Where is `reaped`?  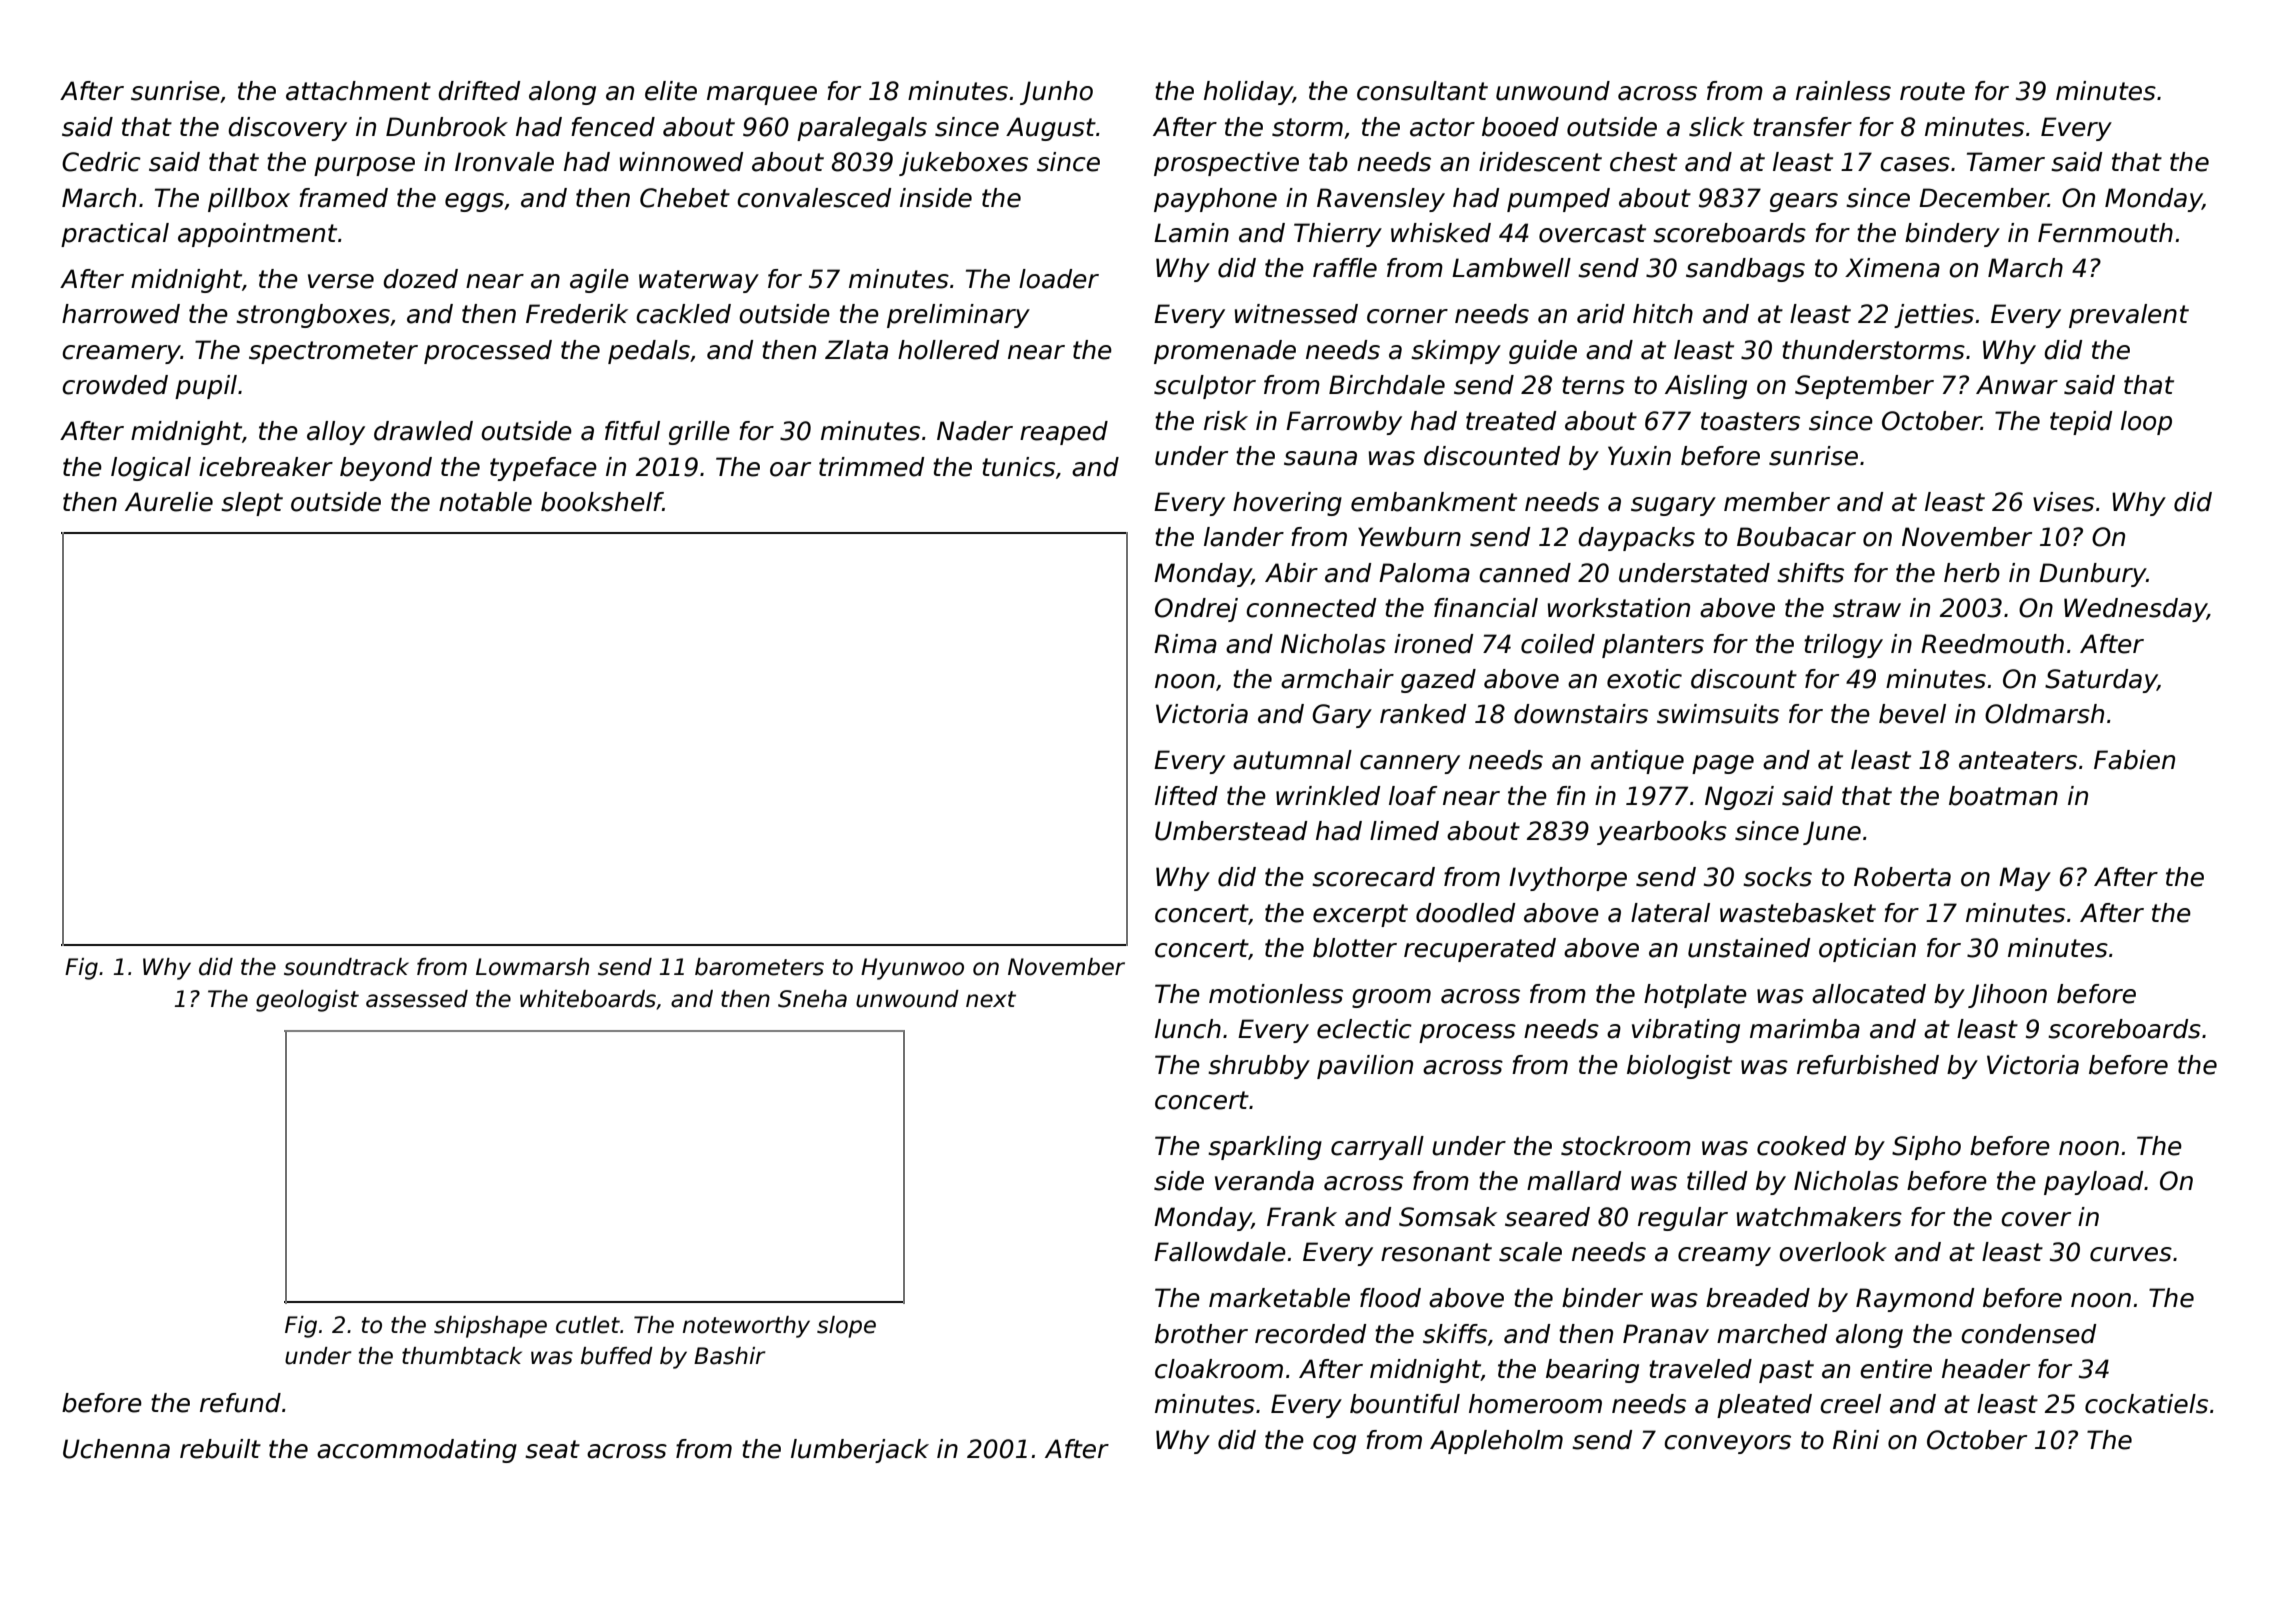 reaped is located at coordinates (1064, 433).
